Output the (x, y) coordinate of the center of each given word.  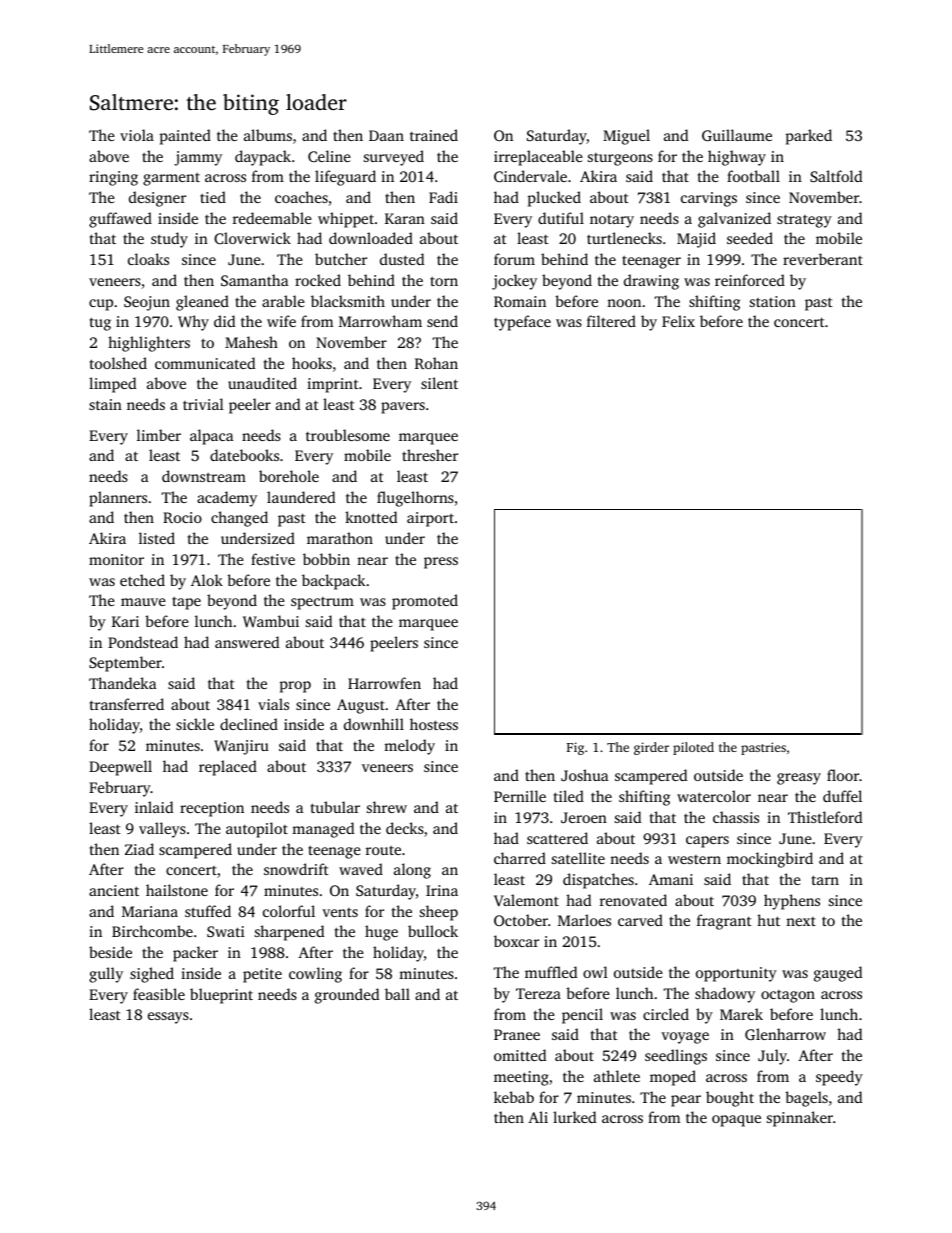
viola (137, 135)
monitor (116, 559)
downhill (374, 724)
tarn (825, 880)
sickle (195, 724)
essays (168, 1018)
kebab (514, 1097)
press (441, 563)
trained (434, 135)
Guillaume (737, 135)
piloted (693, 748)
